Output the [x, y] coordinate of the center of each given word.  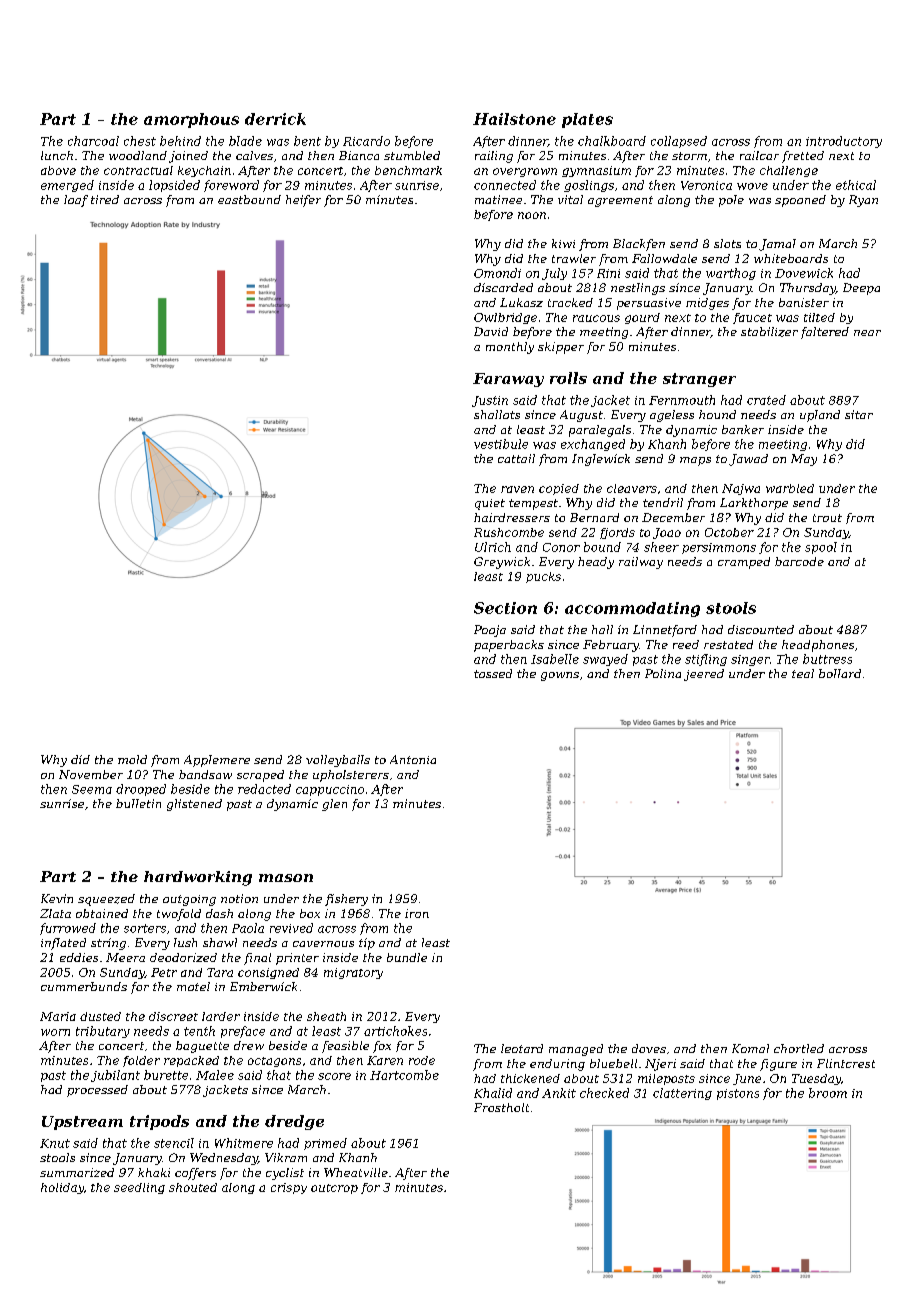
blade [245, 141]
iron [417, 913]
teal [803, 673]
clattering [682, 1094]
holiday [62, 1188]
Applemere [217, 761]
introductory [844, 142]
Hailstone [514, 119]
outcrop [334, 1189]
